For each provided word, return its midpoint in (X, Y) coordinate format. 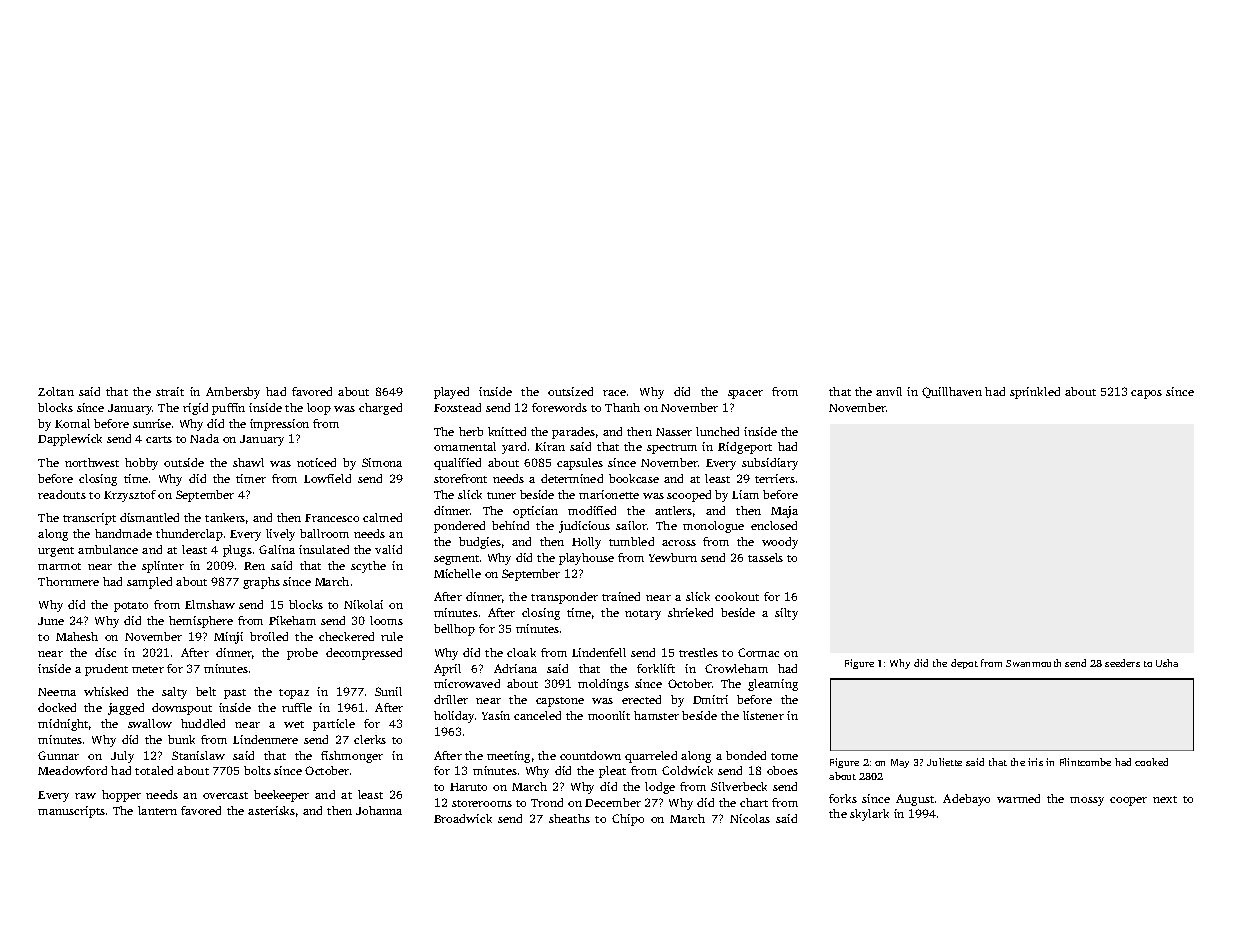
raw (85, 796)
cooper (1128, 801)
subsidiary (770, 464)
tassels (765, 557)
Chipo (628, 820)
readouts (62, 494)
